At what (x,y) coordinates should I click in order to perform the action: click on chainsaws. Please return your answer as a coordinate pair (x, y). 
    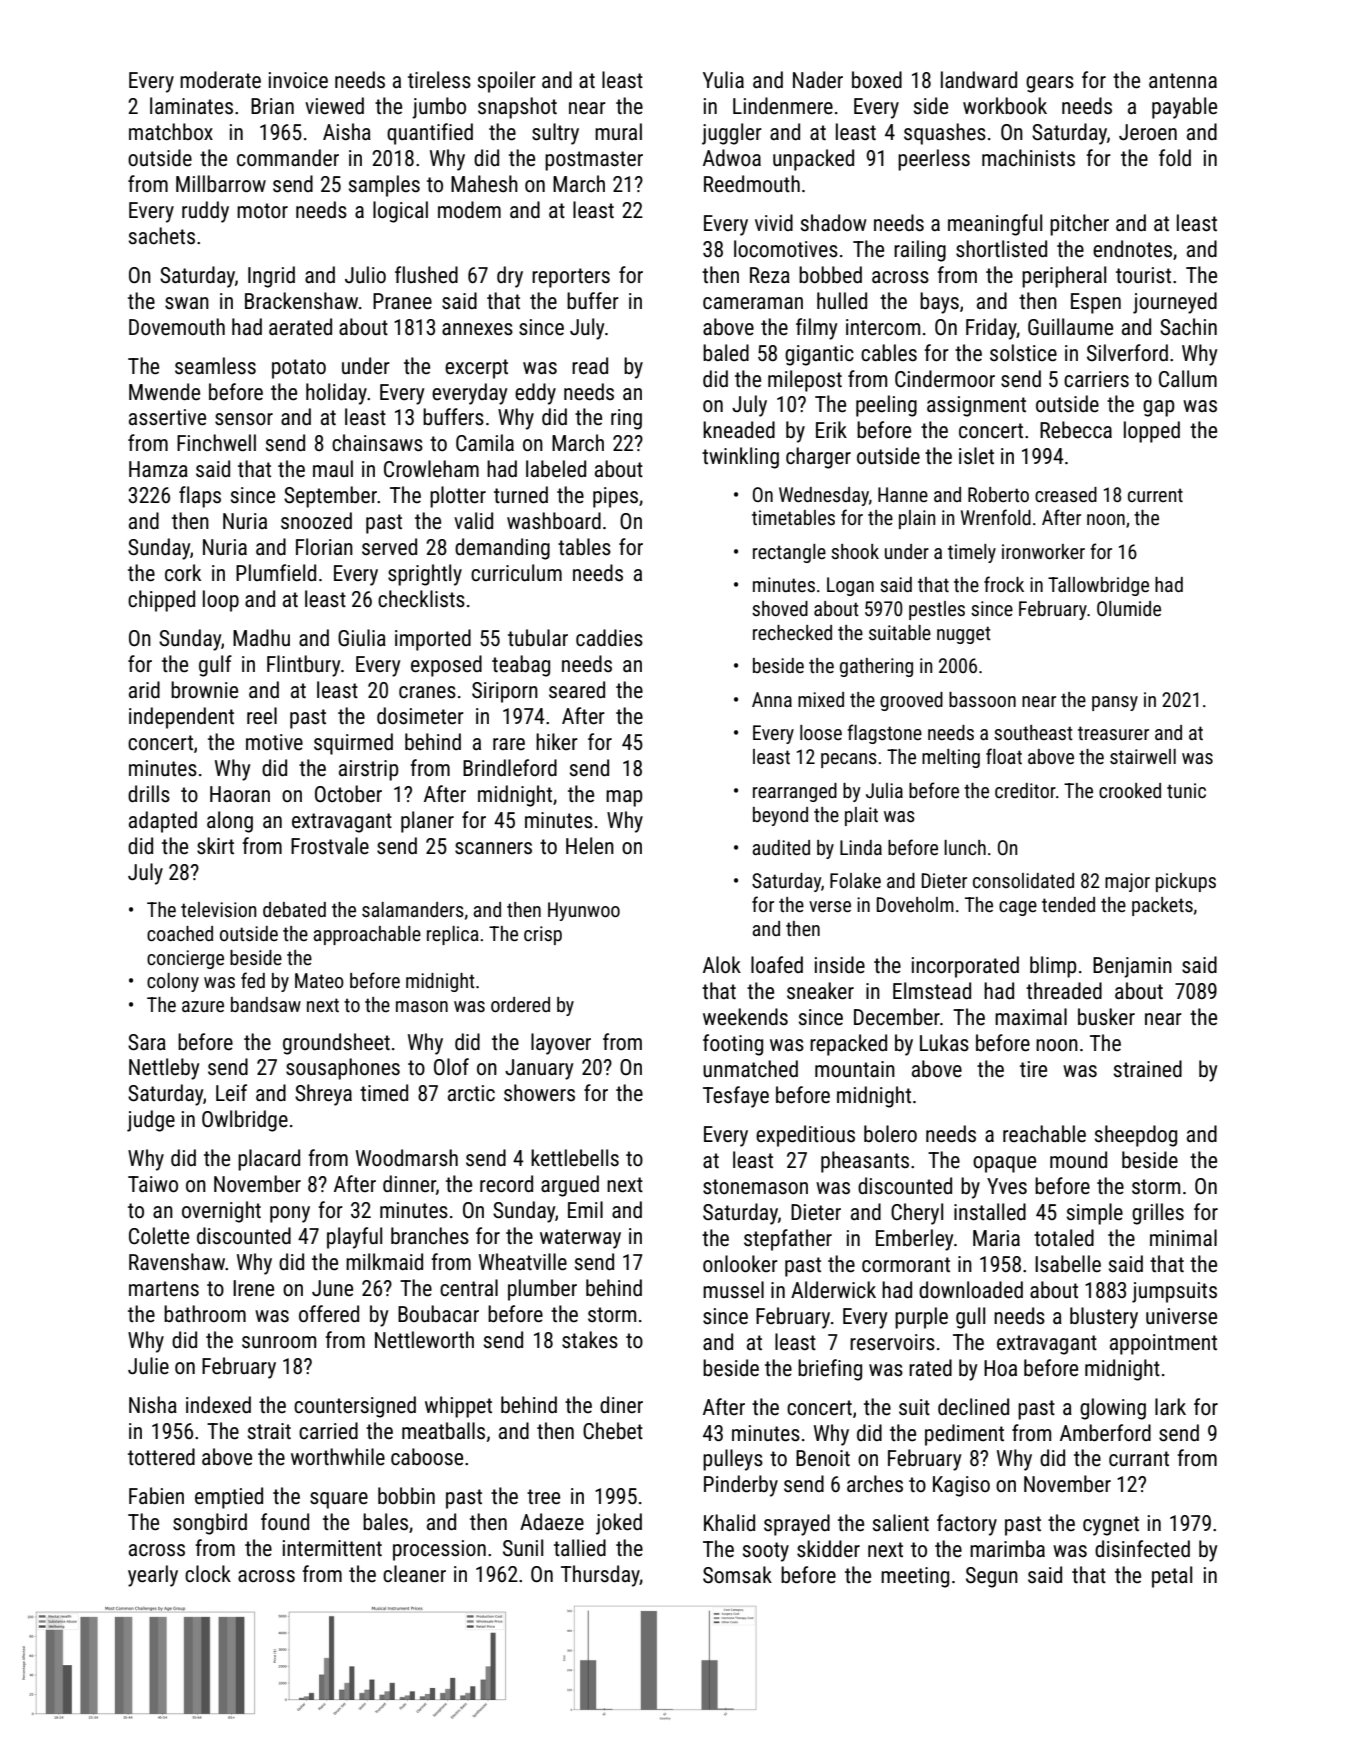
    Looking at the image, I should click on (377, 443).
